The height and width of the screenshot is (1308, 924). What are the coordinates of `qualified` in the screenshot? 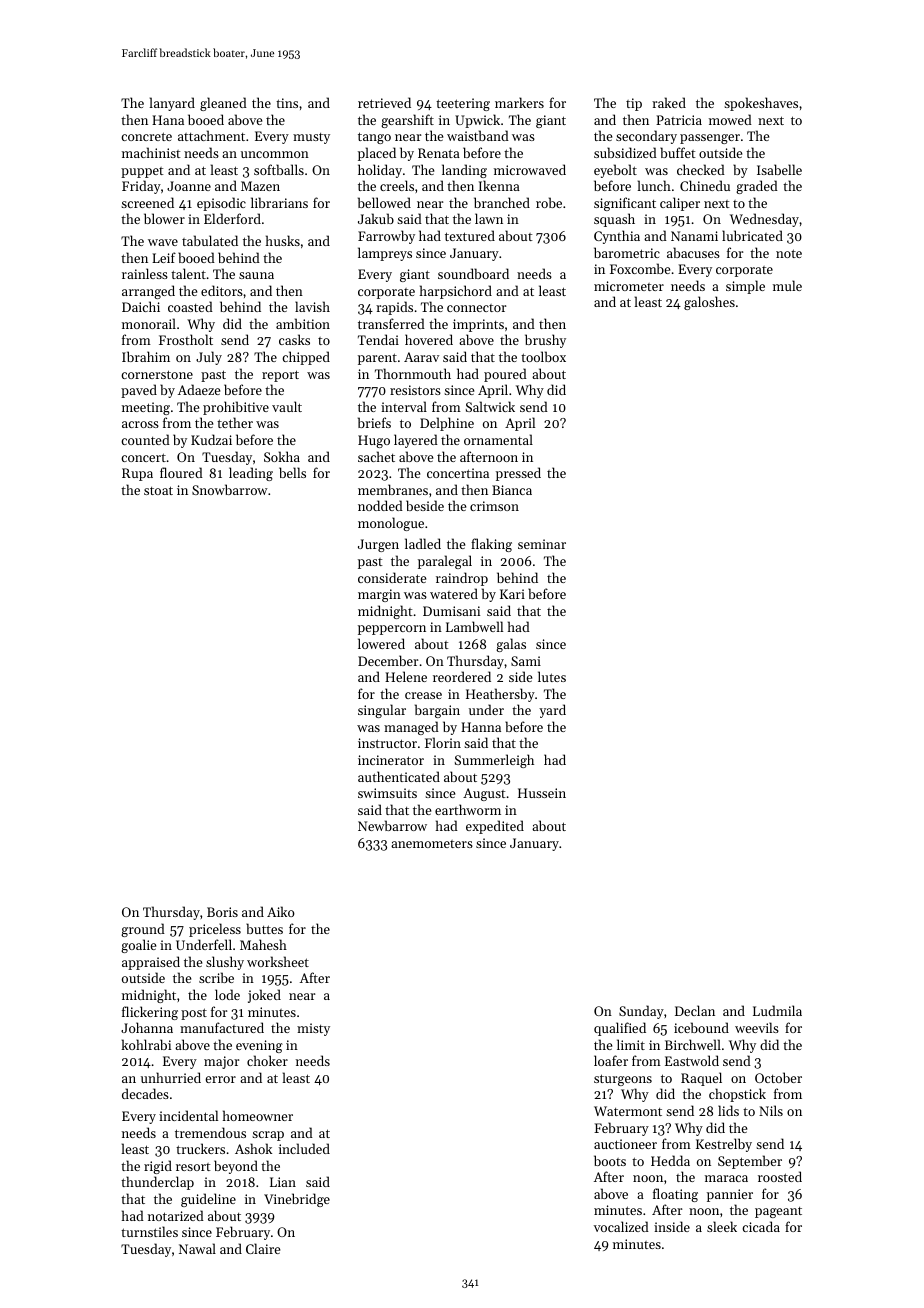 It's located at (620, 1029).
